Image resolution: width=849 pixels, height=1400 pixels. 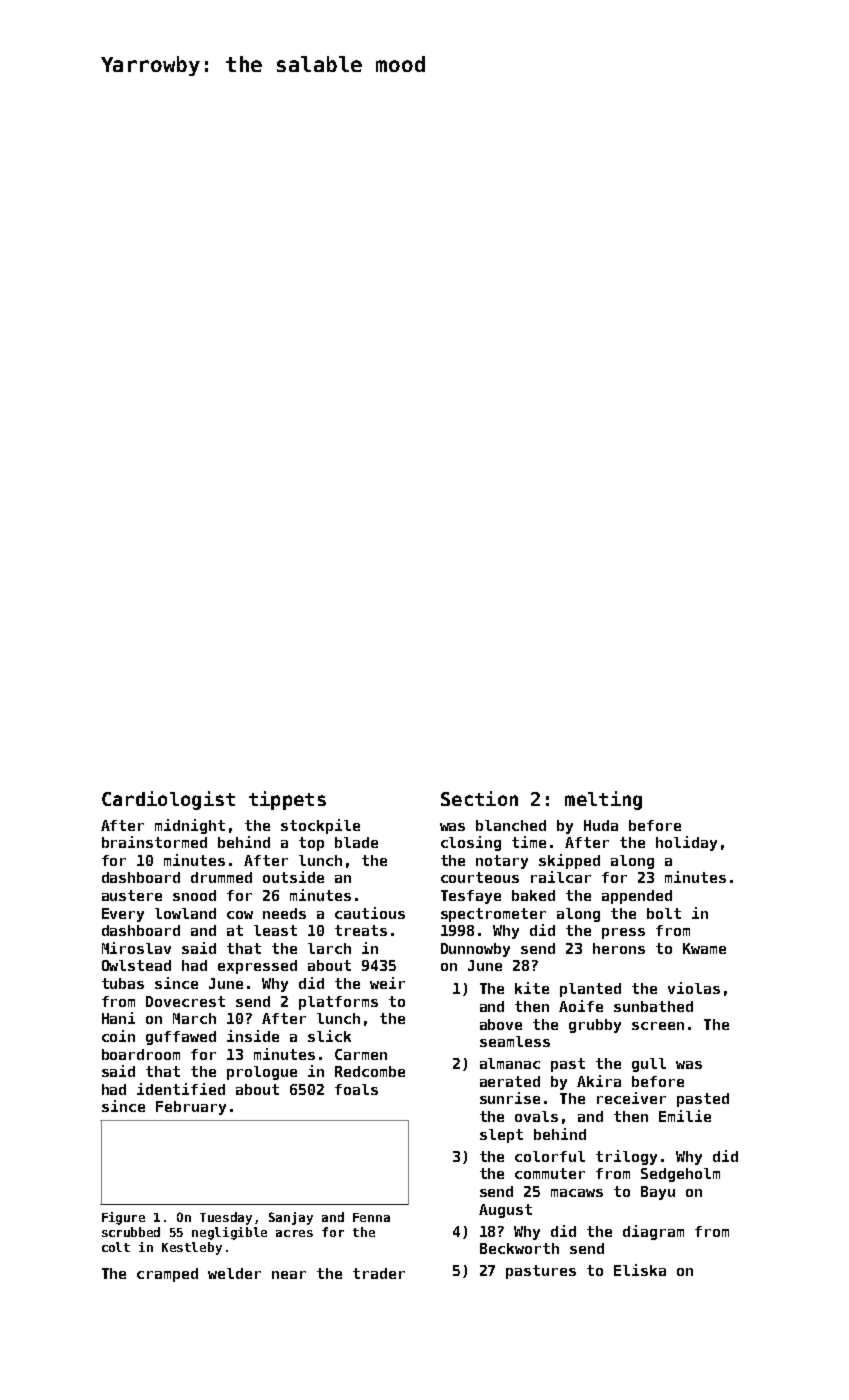 I want to click on Emilie, so click(x=685, y=1116).
